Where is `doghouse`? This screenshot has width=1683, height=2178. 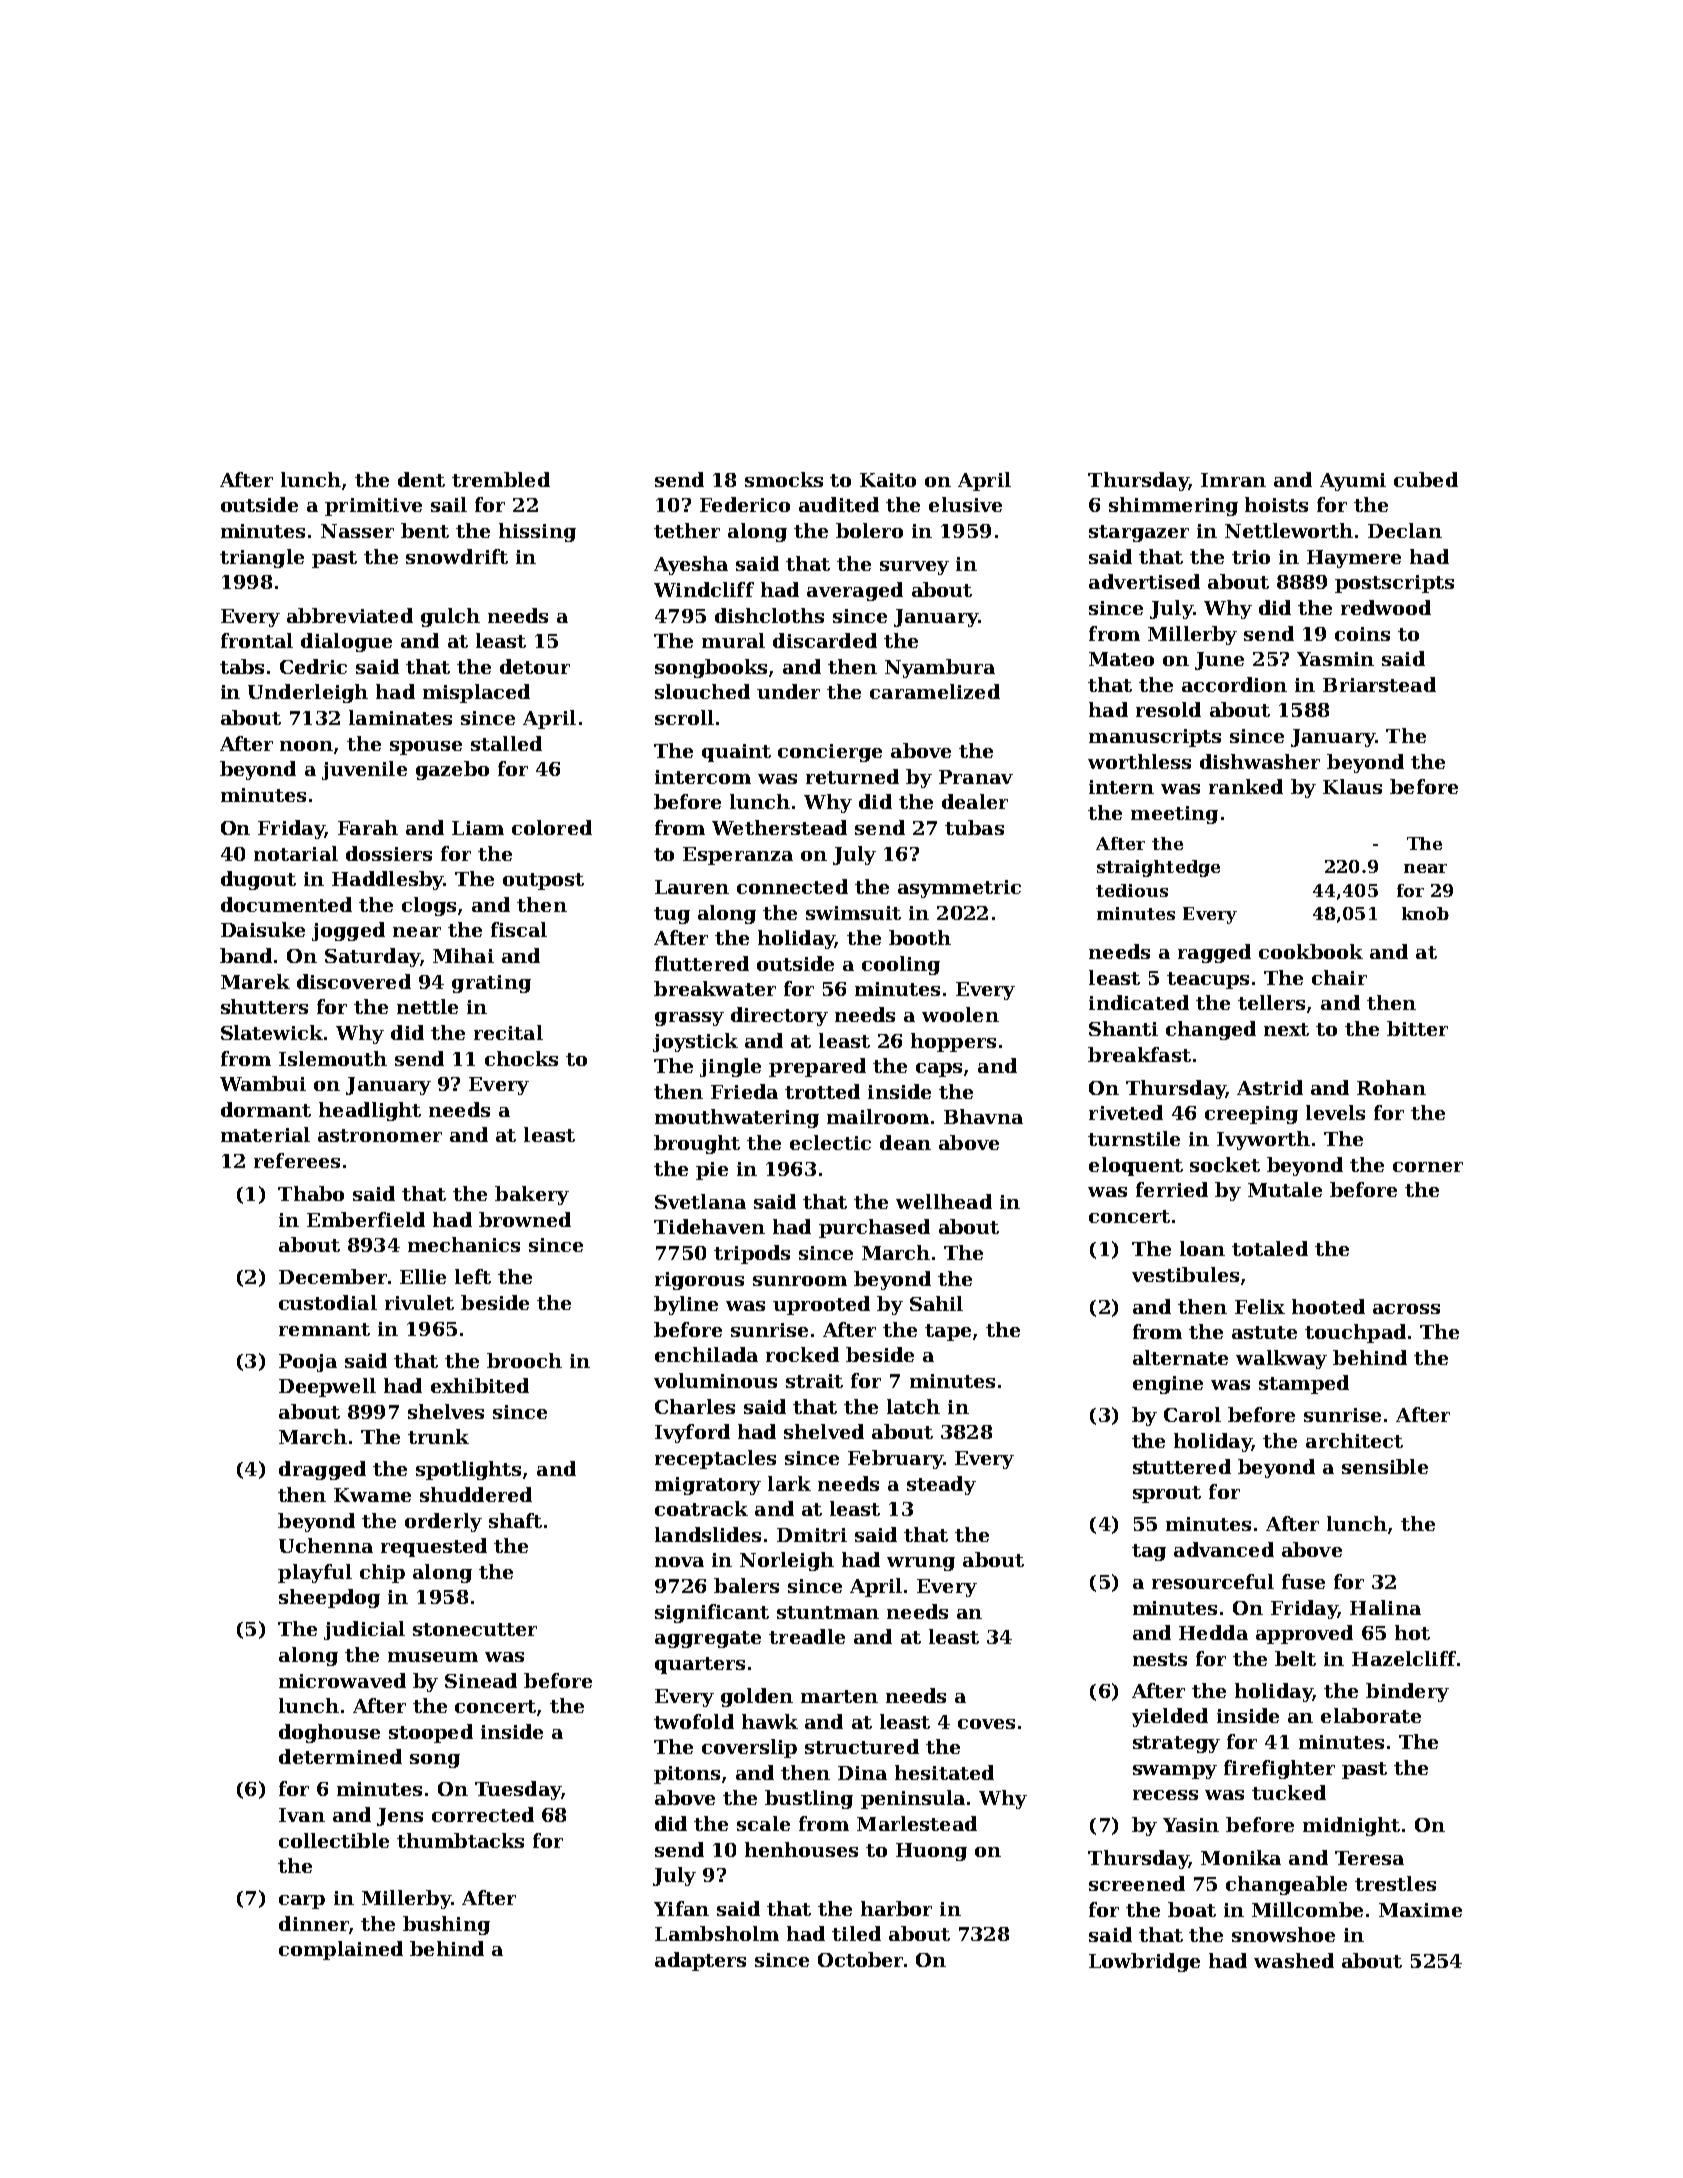
doghouse is located at coordinates (329, 1733).
